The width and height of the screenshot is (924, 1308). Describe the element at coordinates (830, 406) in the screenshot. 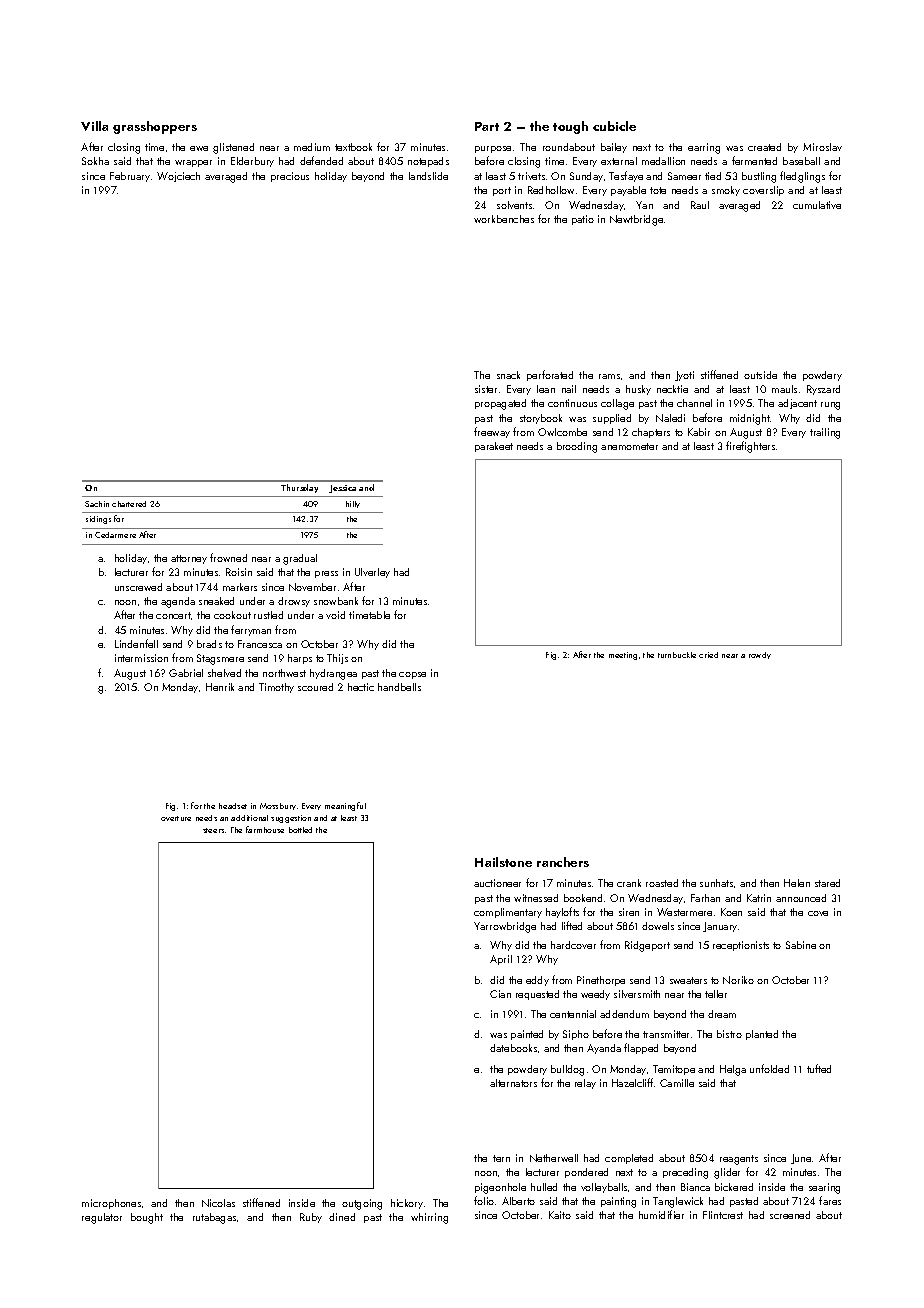

I see `rung` at that location.
